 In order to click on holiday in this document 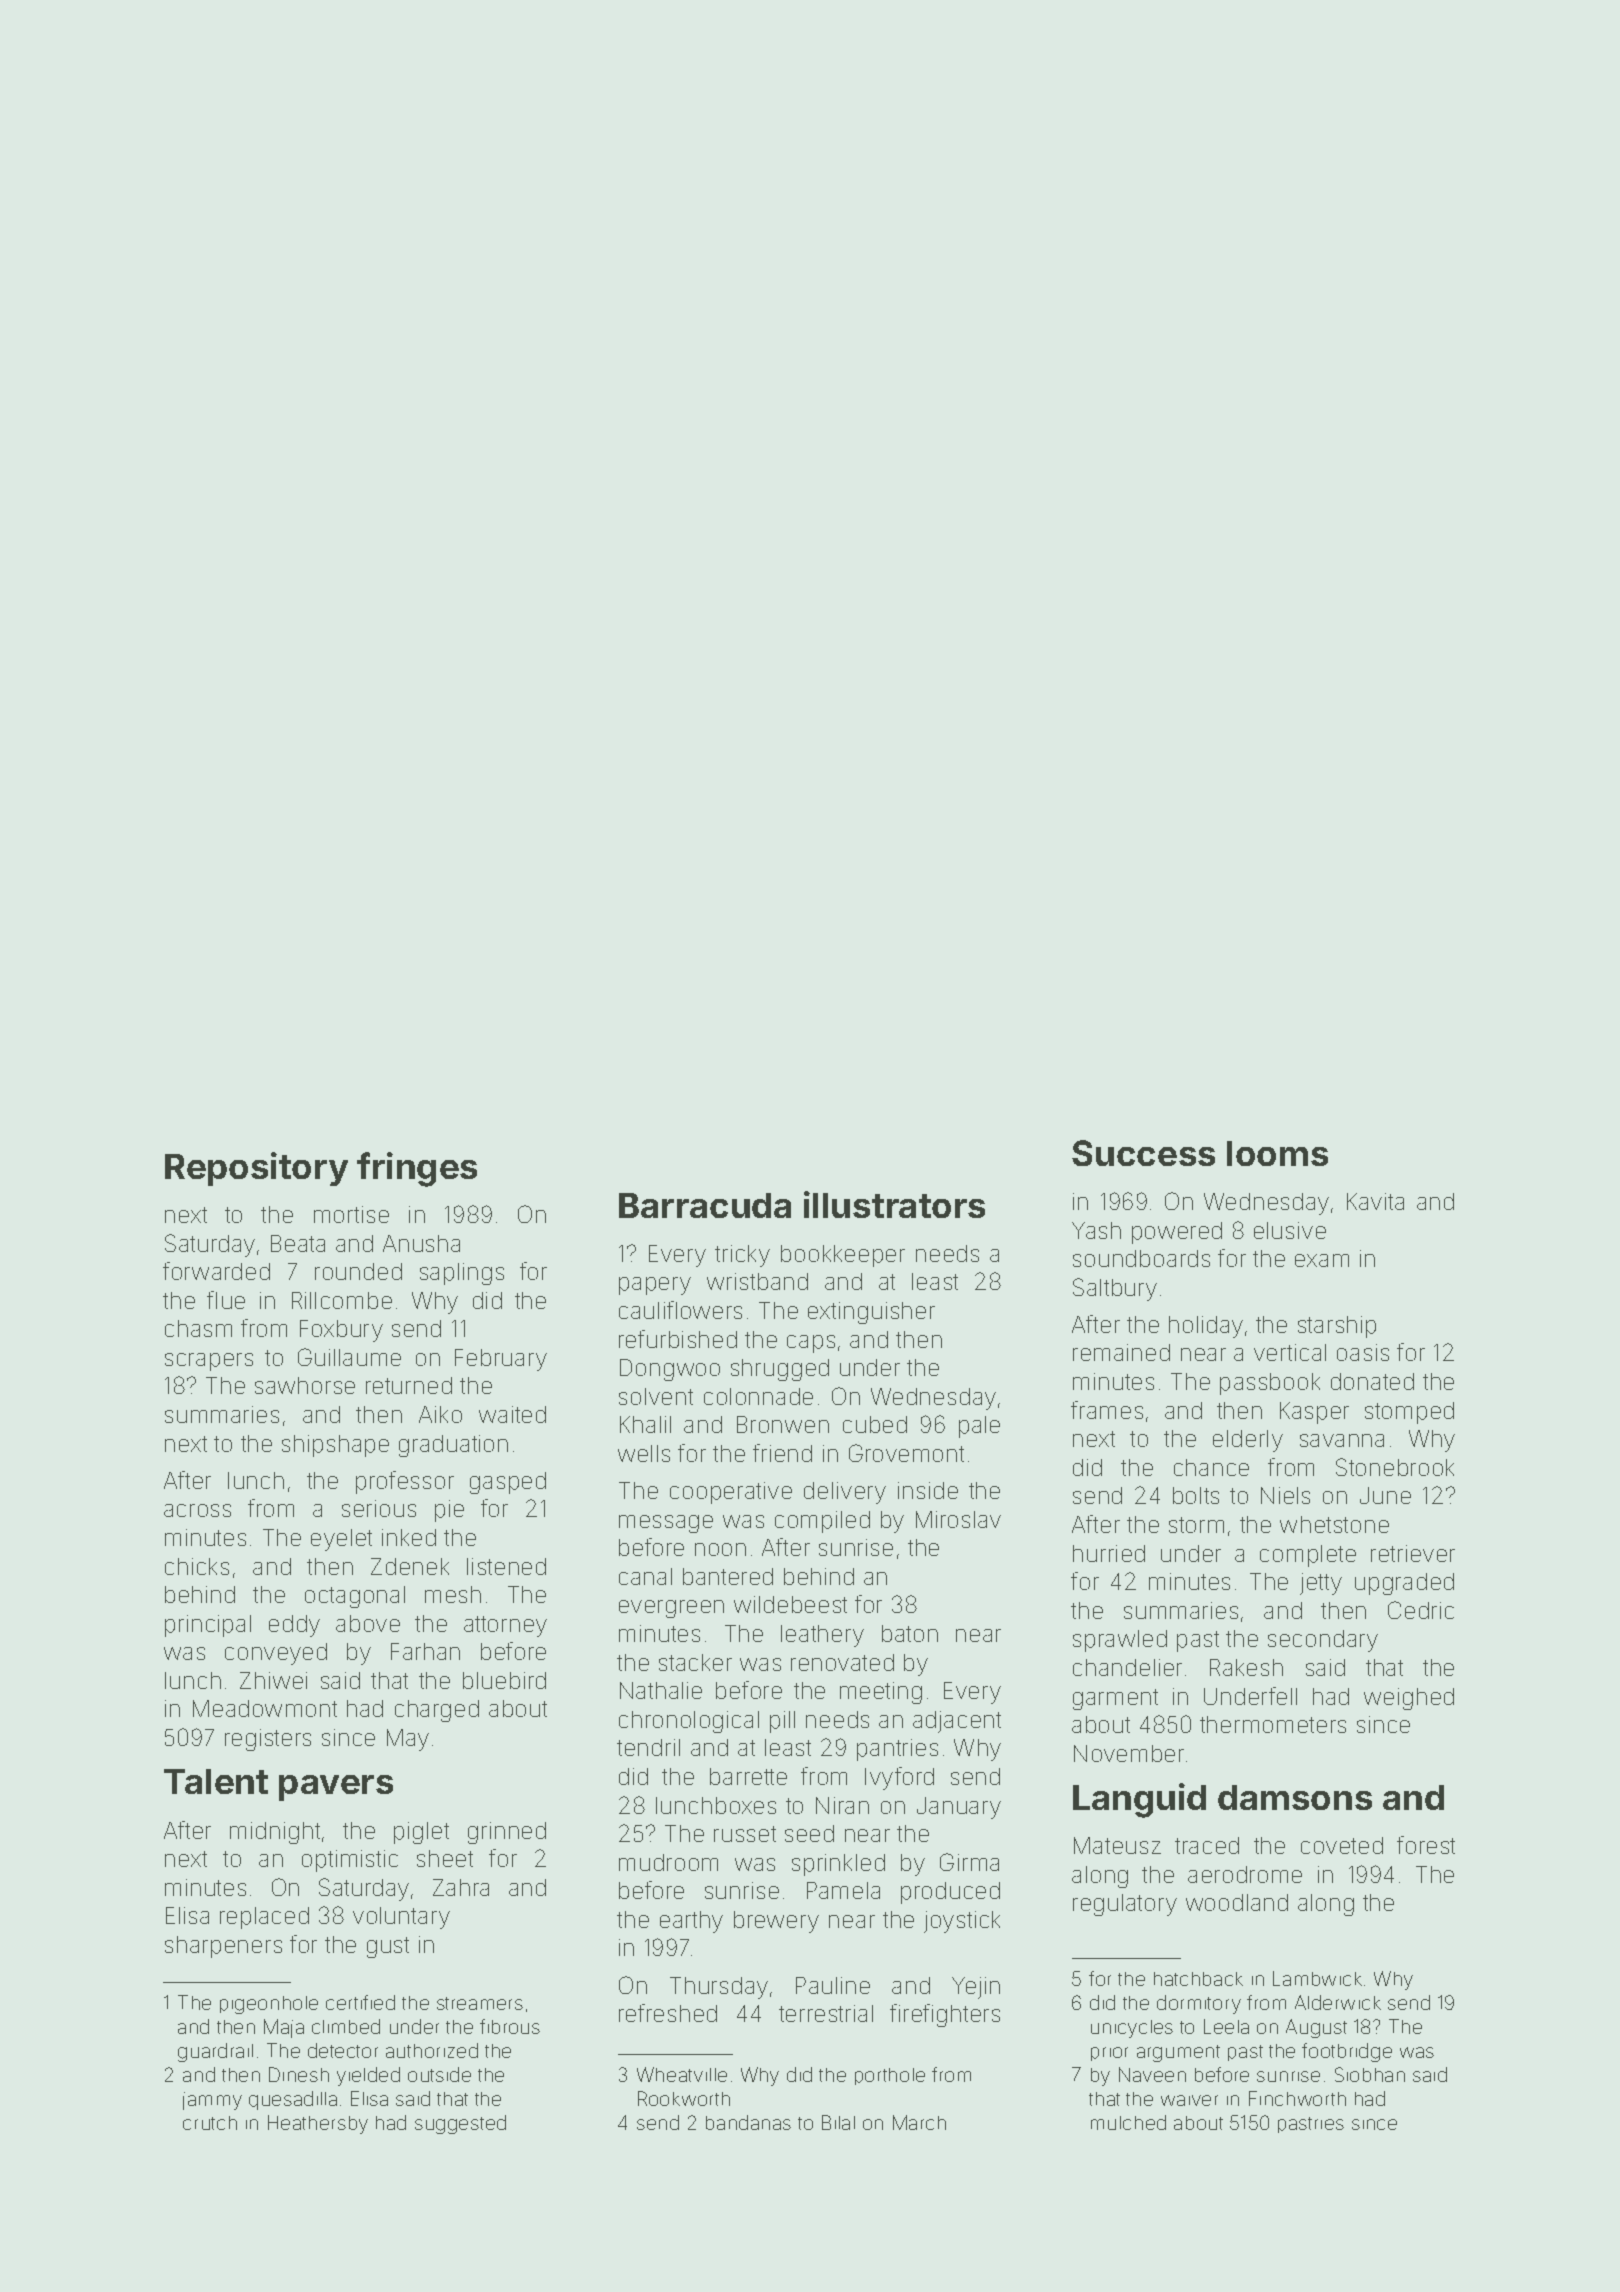, I will do `click(1206, 1327)`.
